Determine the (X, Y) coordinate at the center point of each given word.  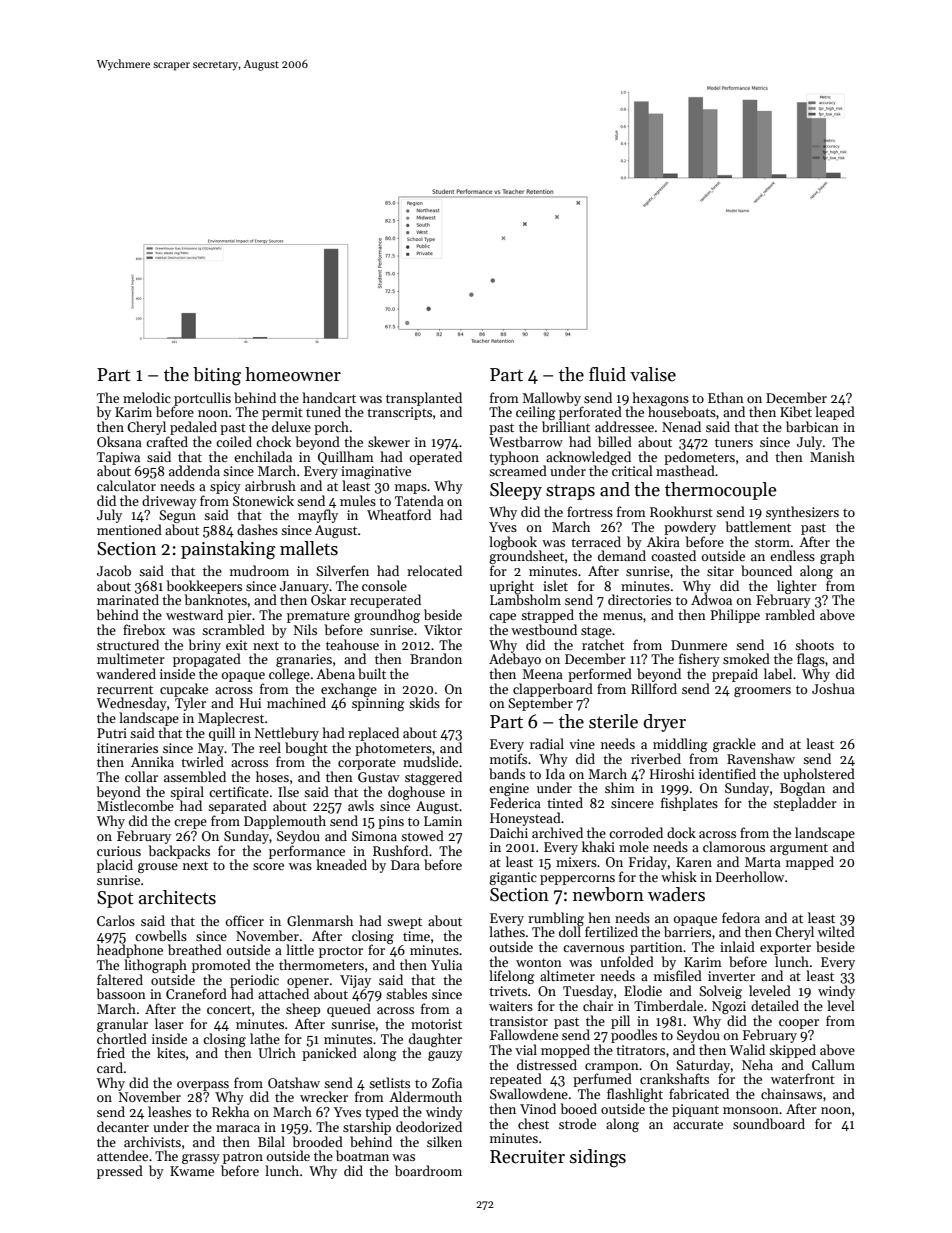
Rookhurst (681, 511)
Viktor (443, 629)
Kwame (192, 1171)
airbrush (270, 485)
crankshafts (674, 1078)
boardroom (428, 1170)
